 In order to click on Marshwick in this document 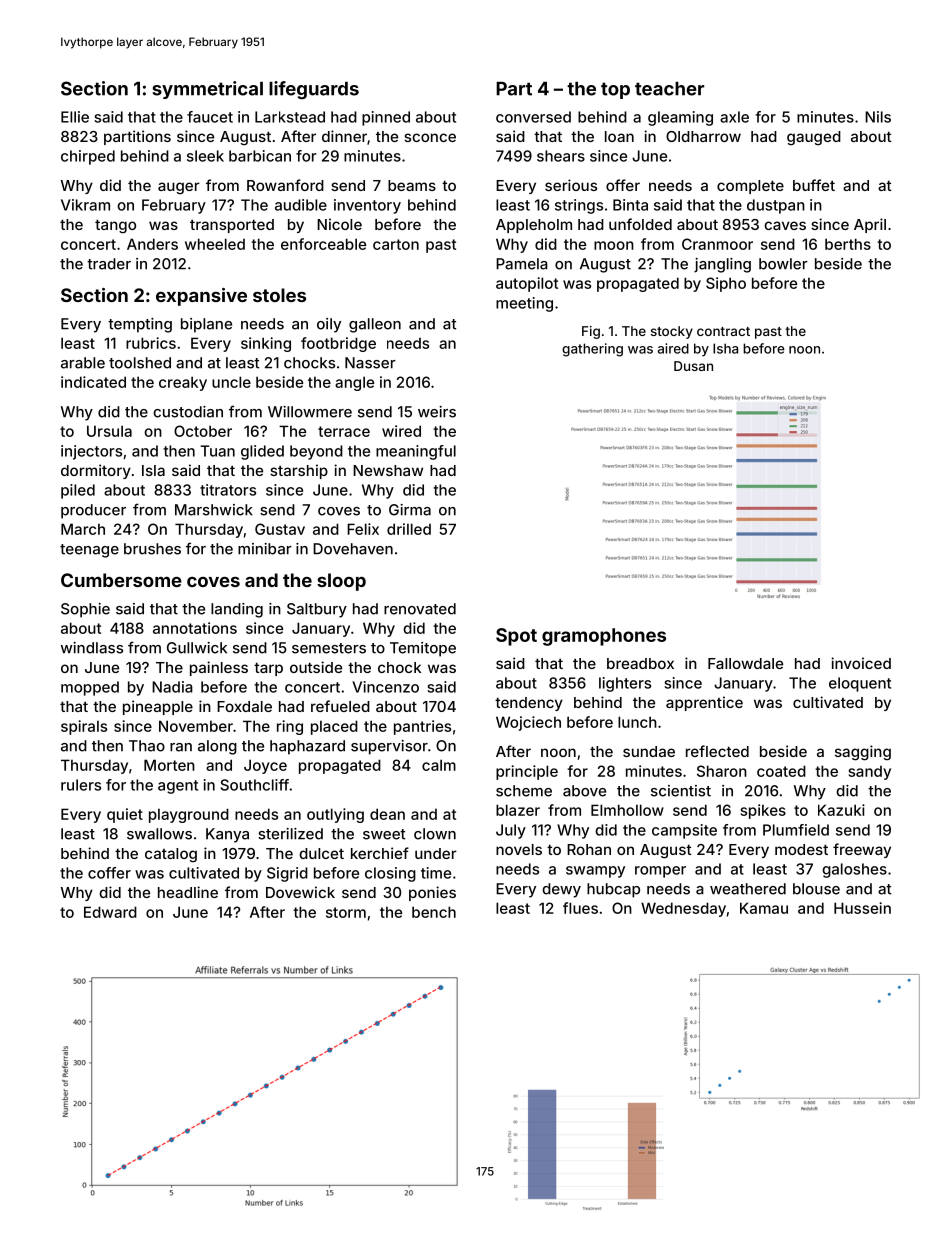, I will do `click(214, 510)`.
